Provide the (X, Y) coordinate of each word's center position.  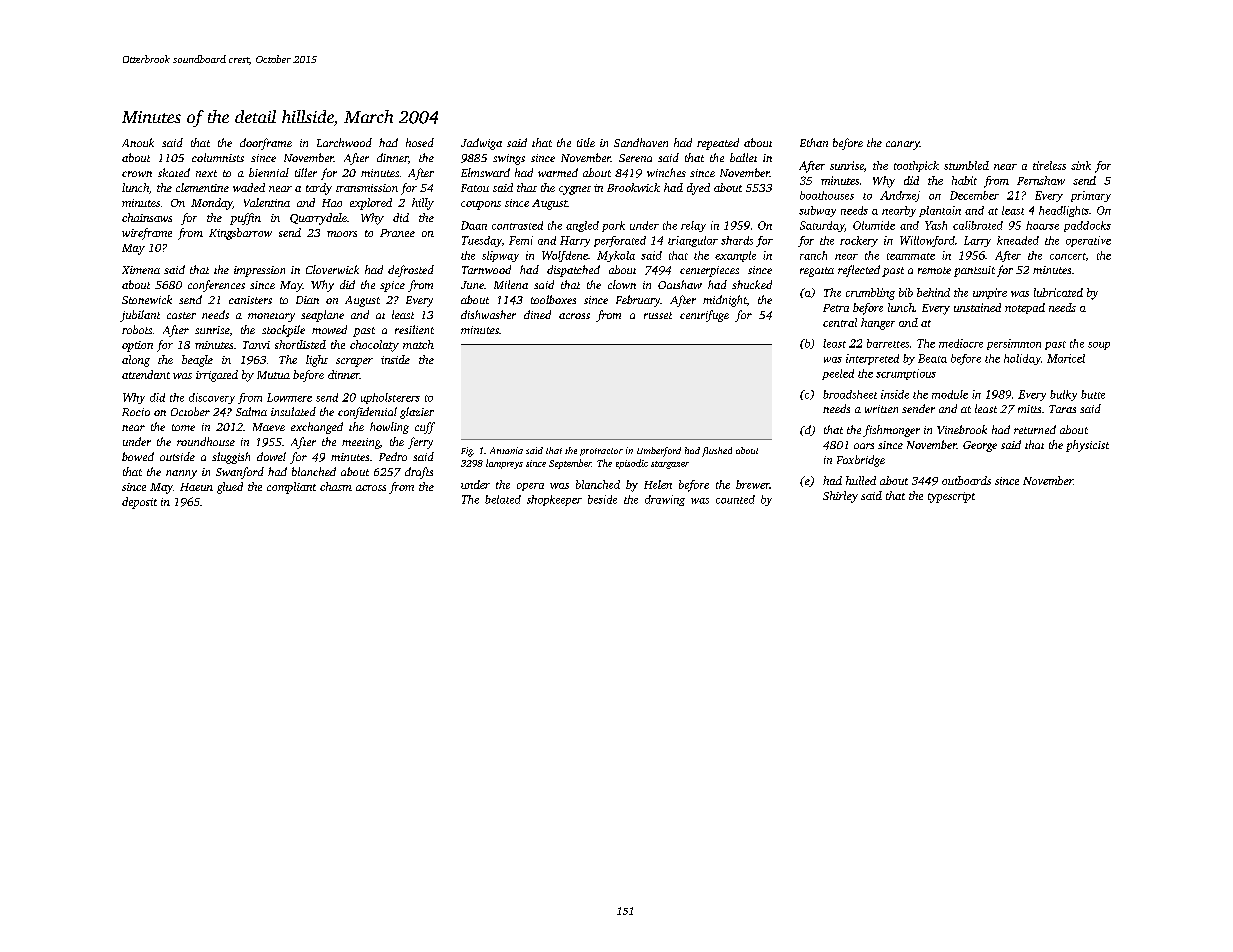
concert (1068, 256)
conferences (216, 286)
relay (693, 226)
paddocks (1087, 226)
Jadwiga (481, 144)
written (881, 409)
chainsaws (147, 217)
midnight (725, 301)
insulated (293, 411)
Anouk (138, 142)
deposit (139, 503)
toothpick (916, 166)
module (950, 394)
